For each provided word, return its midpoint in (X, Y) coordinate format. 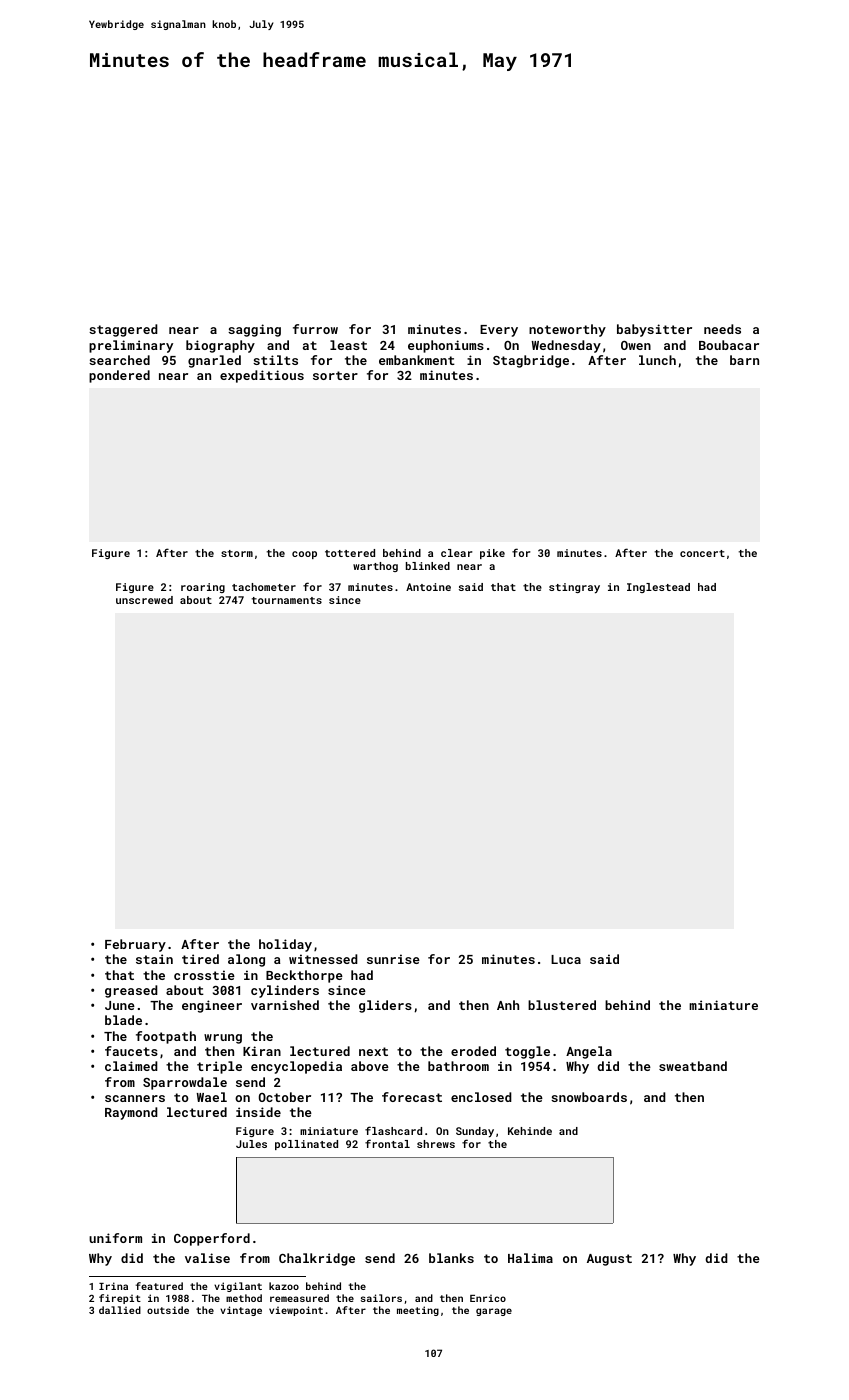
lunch (657, 360)
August (609, 1260)
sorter (335, 375)
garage (494, 1312)
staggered (123, 330)
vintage (241, 1311)
